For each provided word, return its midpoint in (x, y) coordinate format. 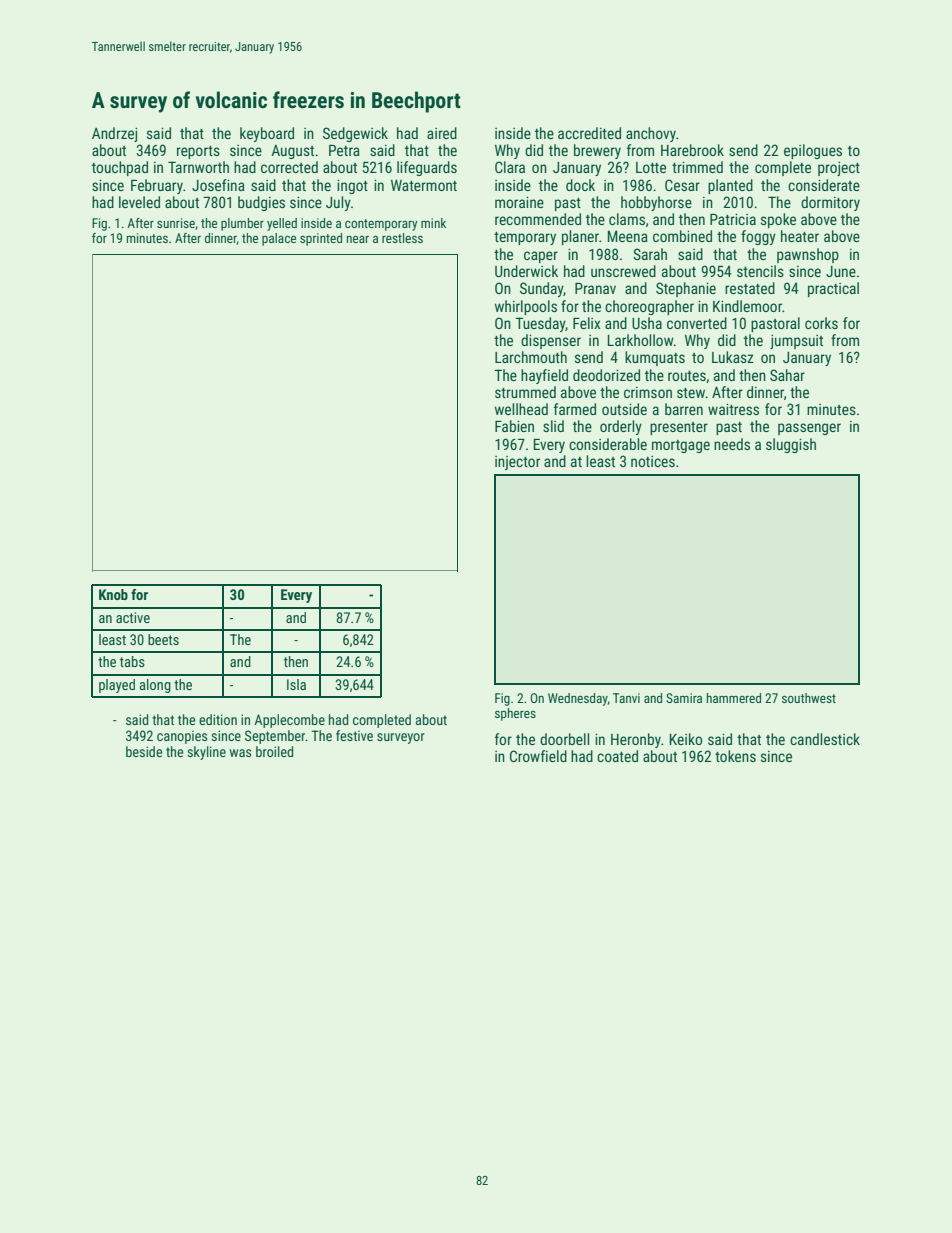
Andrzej (114, 134)
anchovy (651, 134)
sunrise (176, 223)
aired (442, 133)
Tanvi (626, 698)
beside (144, 751)
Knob (113, 594)
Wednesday (578, 699)
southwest (809, 698)
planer (580, 237)
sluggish (791, 445)
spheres (515, 714)
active (133, 617)
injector (517, 463)
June (841, 271)
